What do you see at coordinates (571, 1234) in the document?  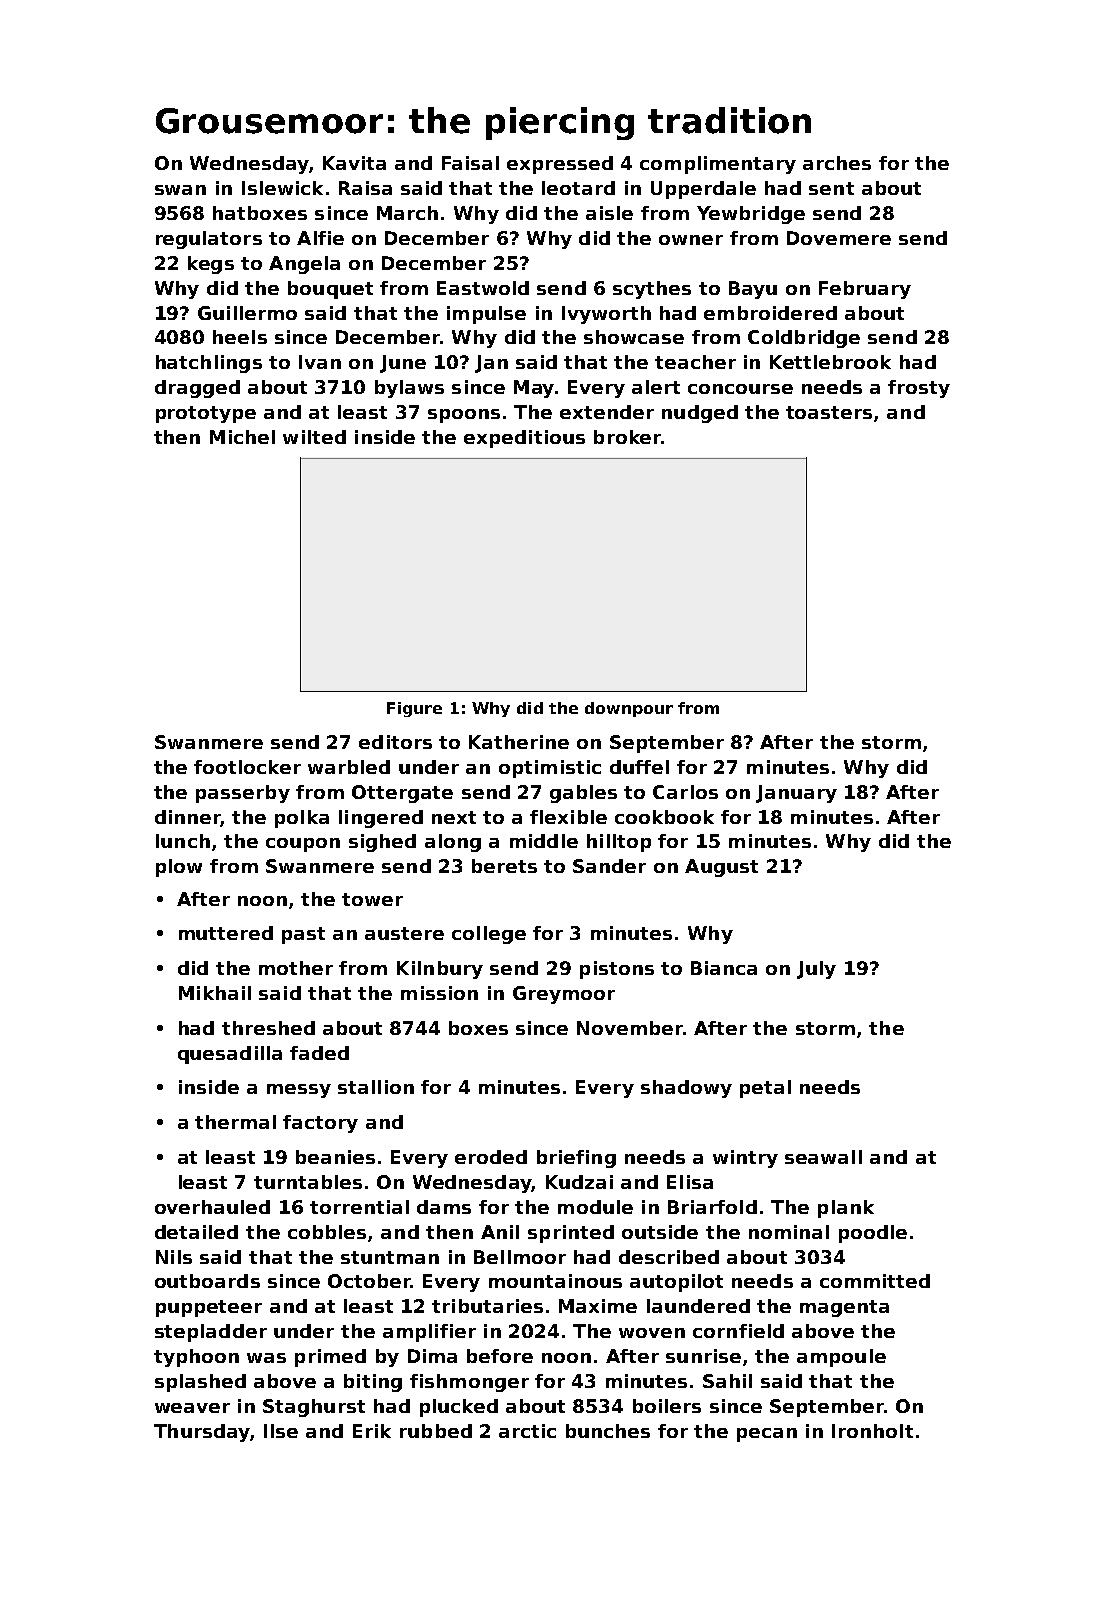 I see `sprinted` at bounding box center [571, 1234].
